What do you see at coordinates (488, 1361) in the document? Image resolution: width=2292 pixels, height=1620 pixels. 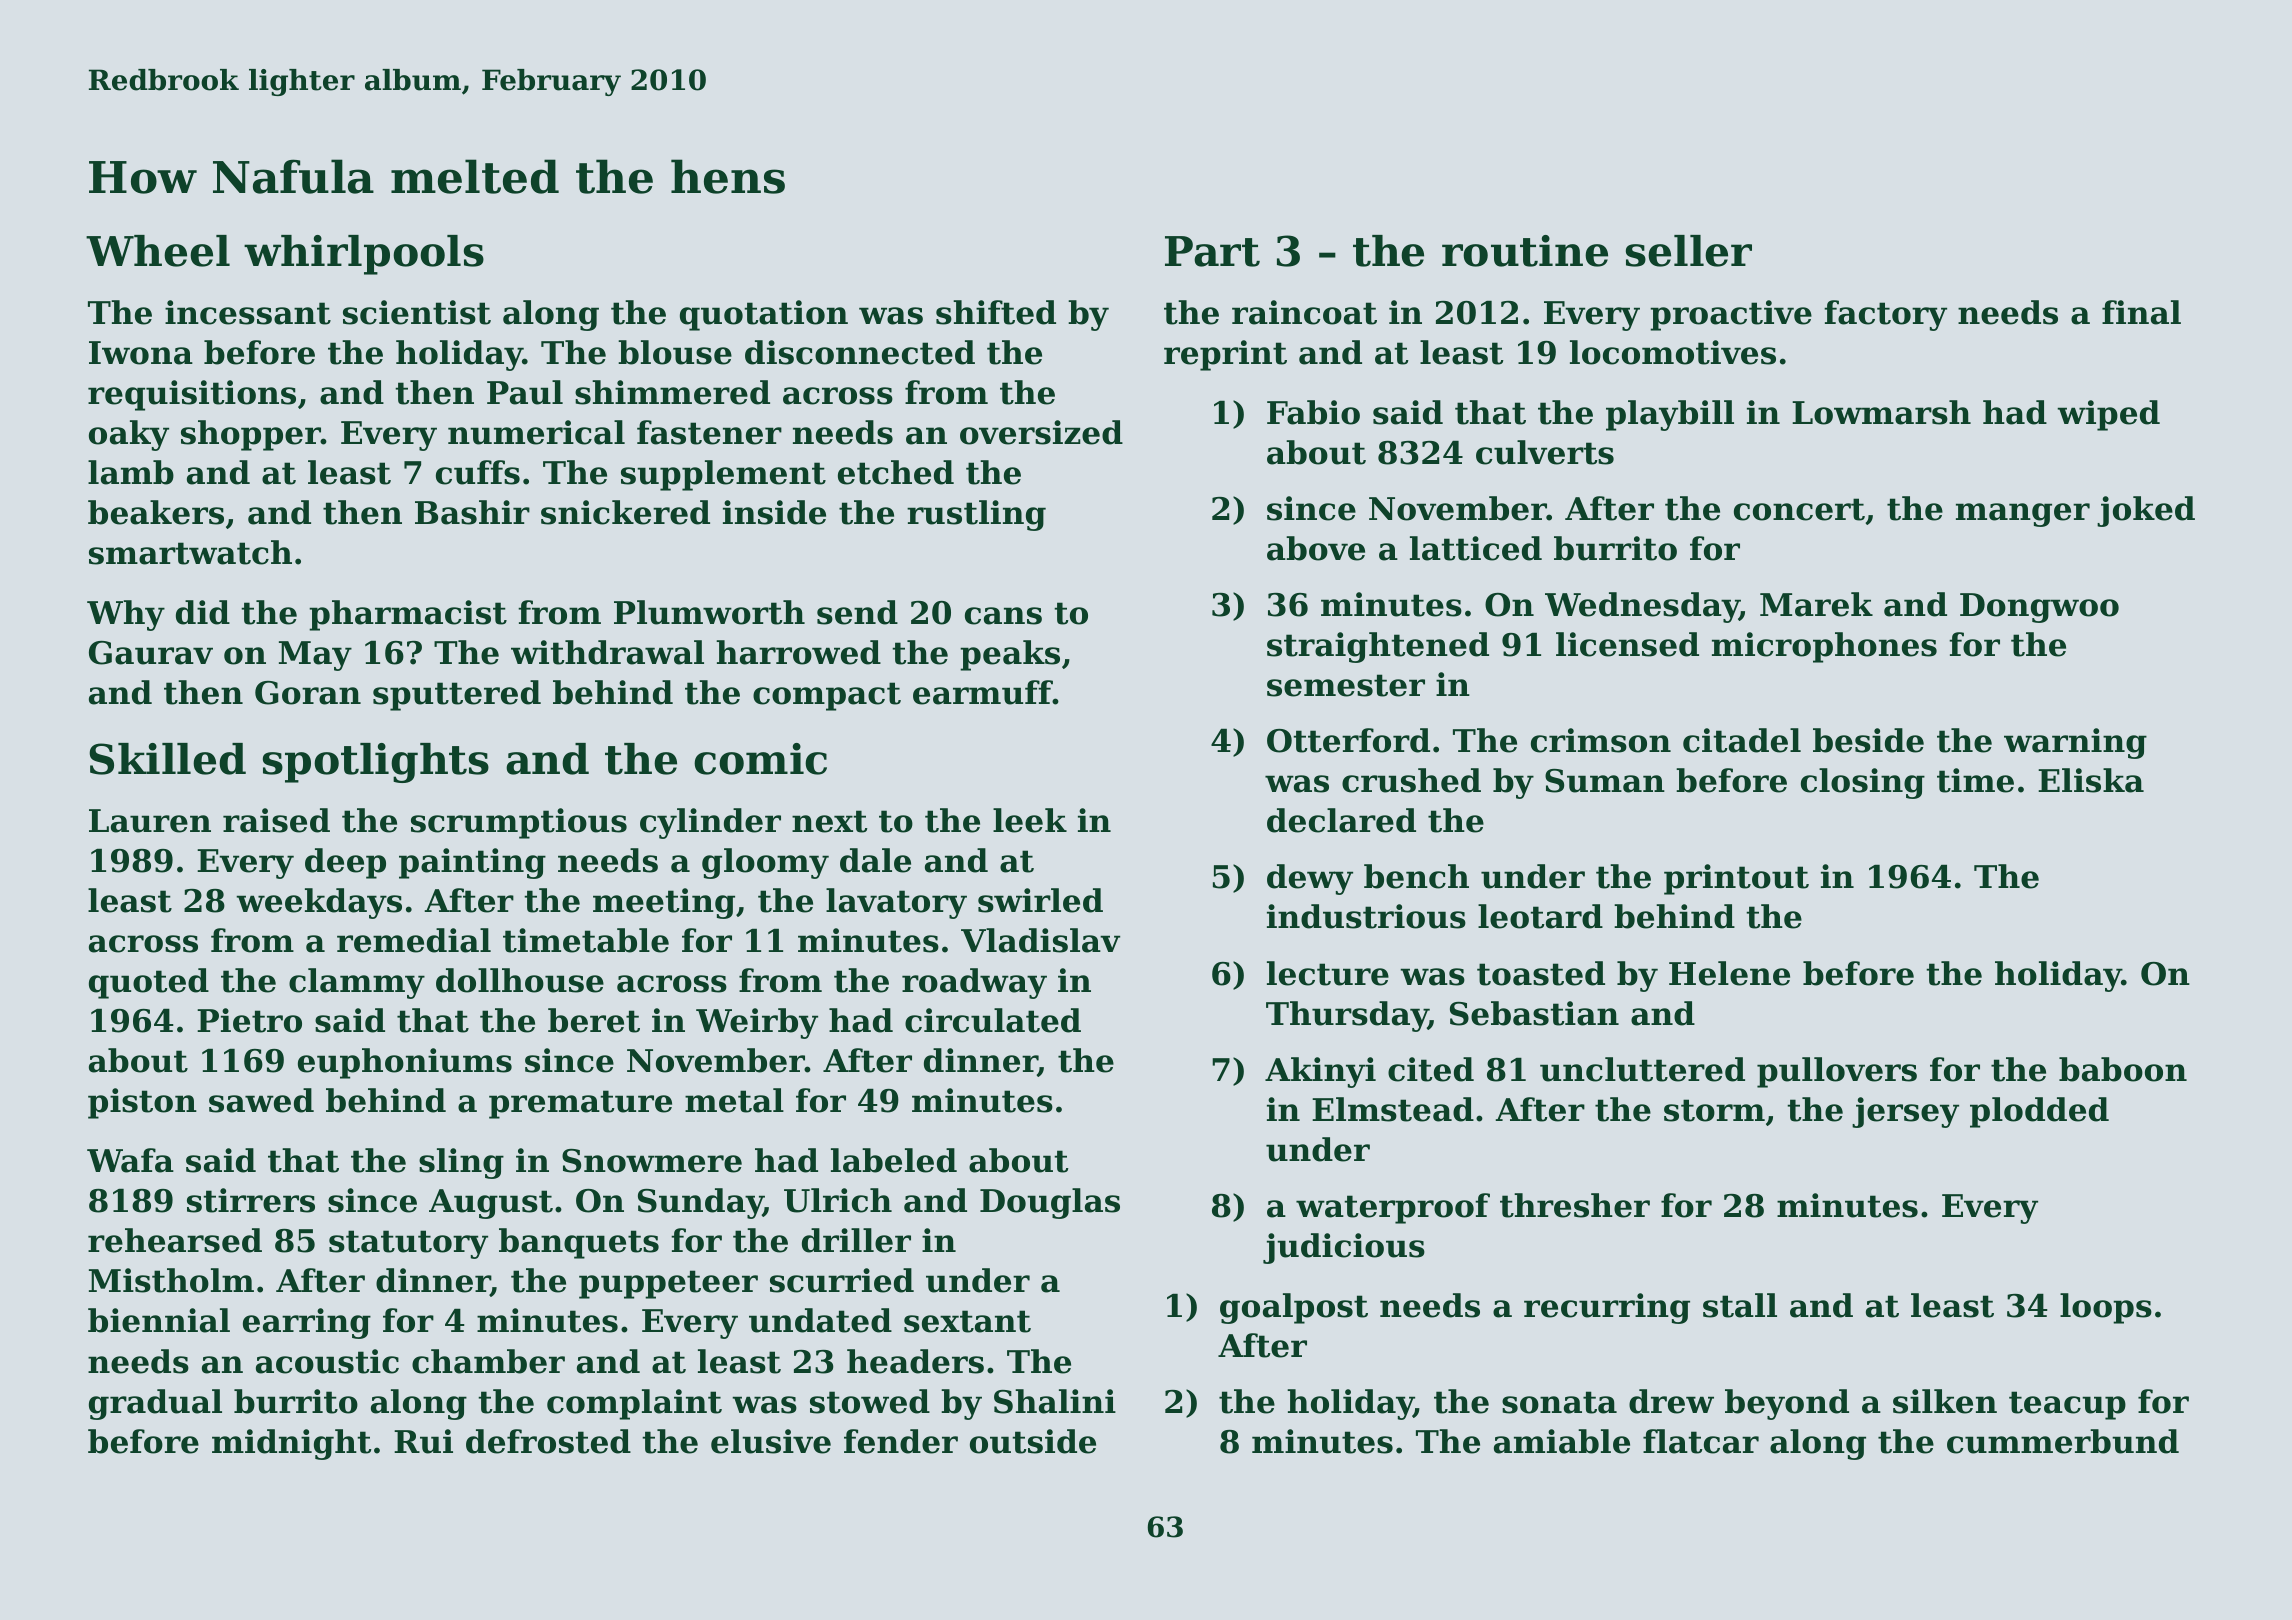 I see `chamber` at bounding box center [488, 1361].
